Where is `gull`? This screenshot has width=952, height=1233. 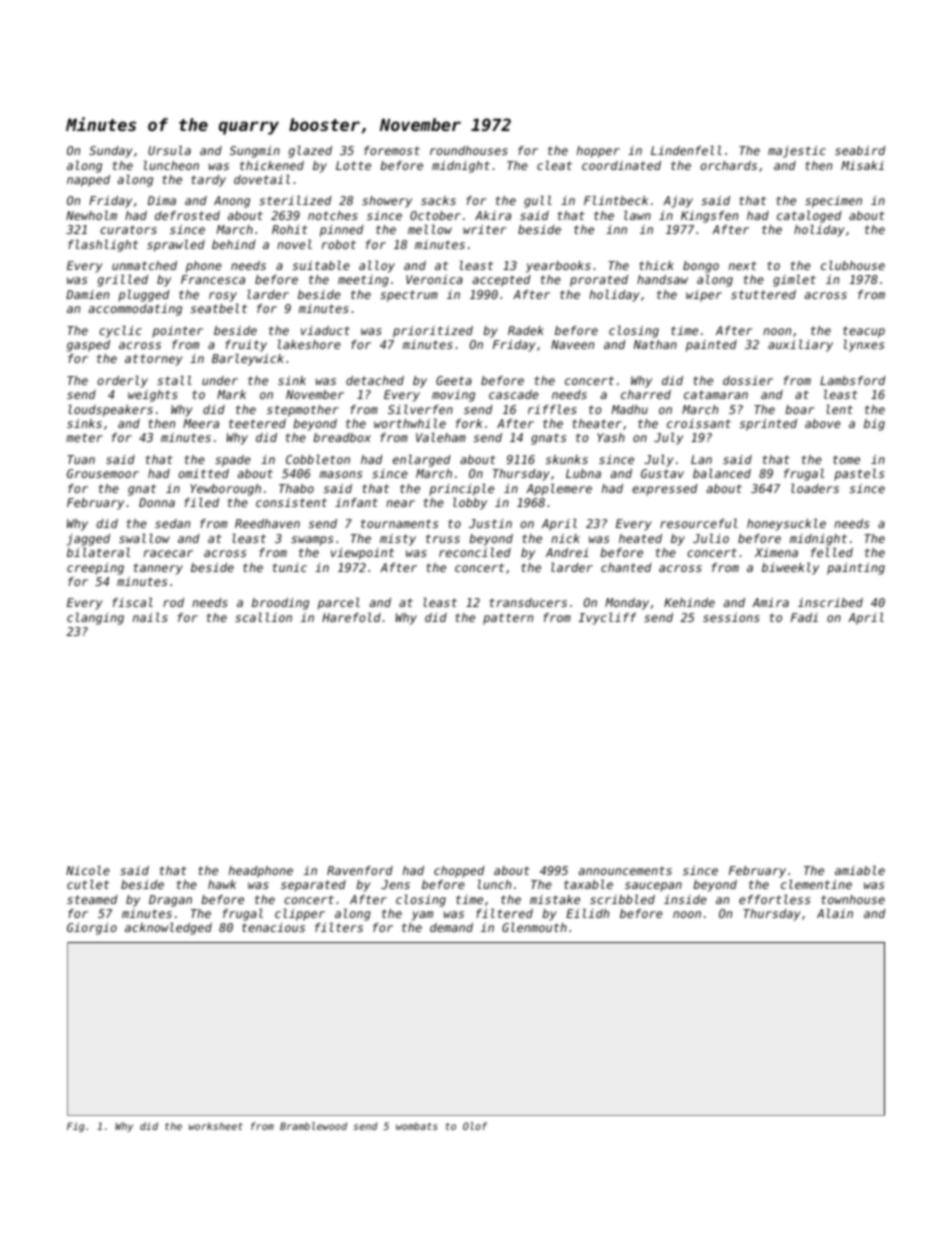 gull is located at coordinates (538, 202).
